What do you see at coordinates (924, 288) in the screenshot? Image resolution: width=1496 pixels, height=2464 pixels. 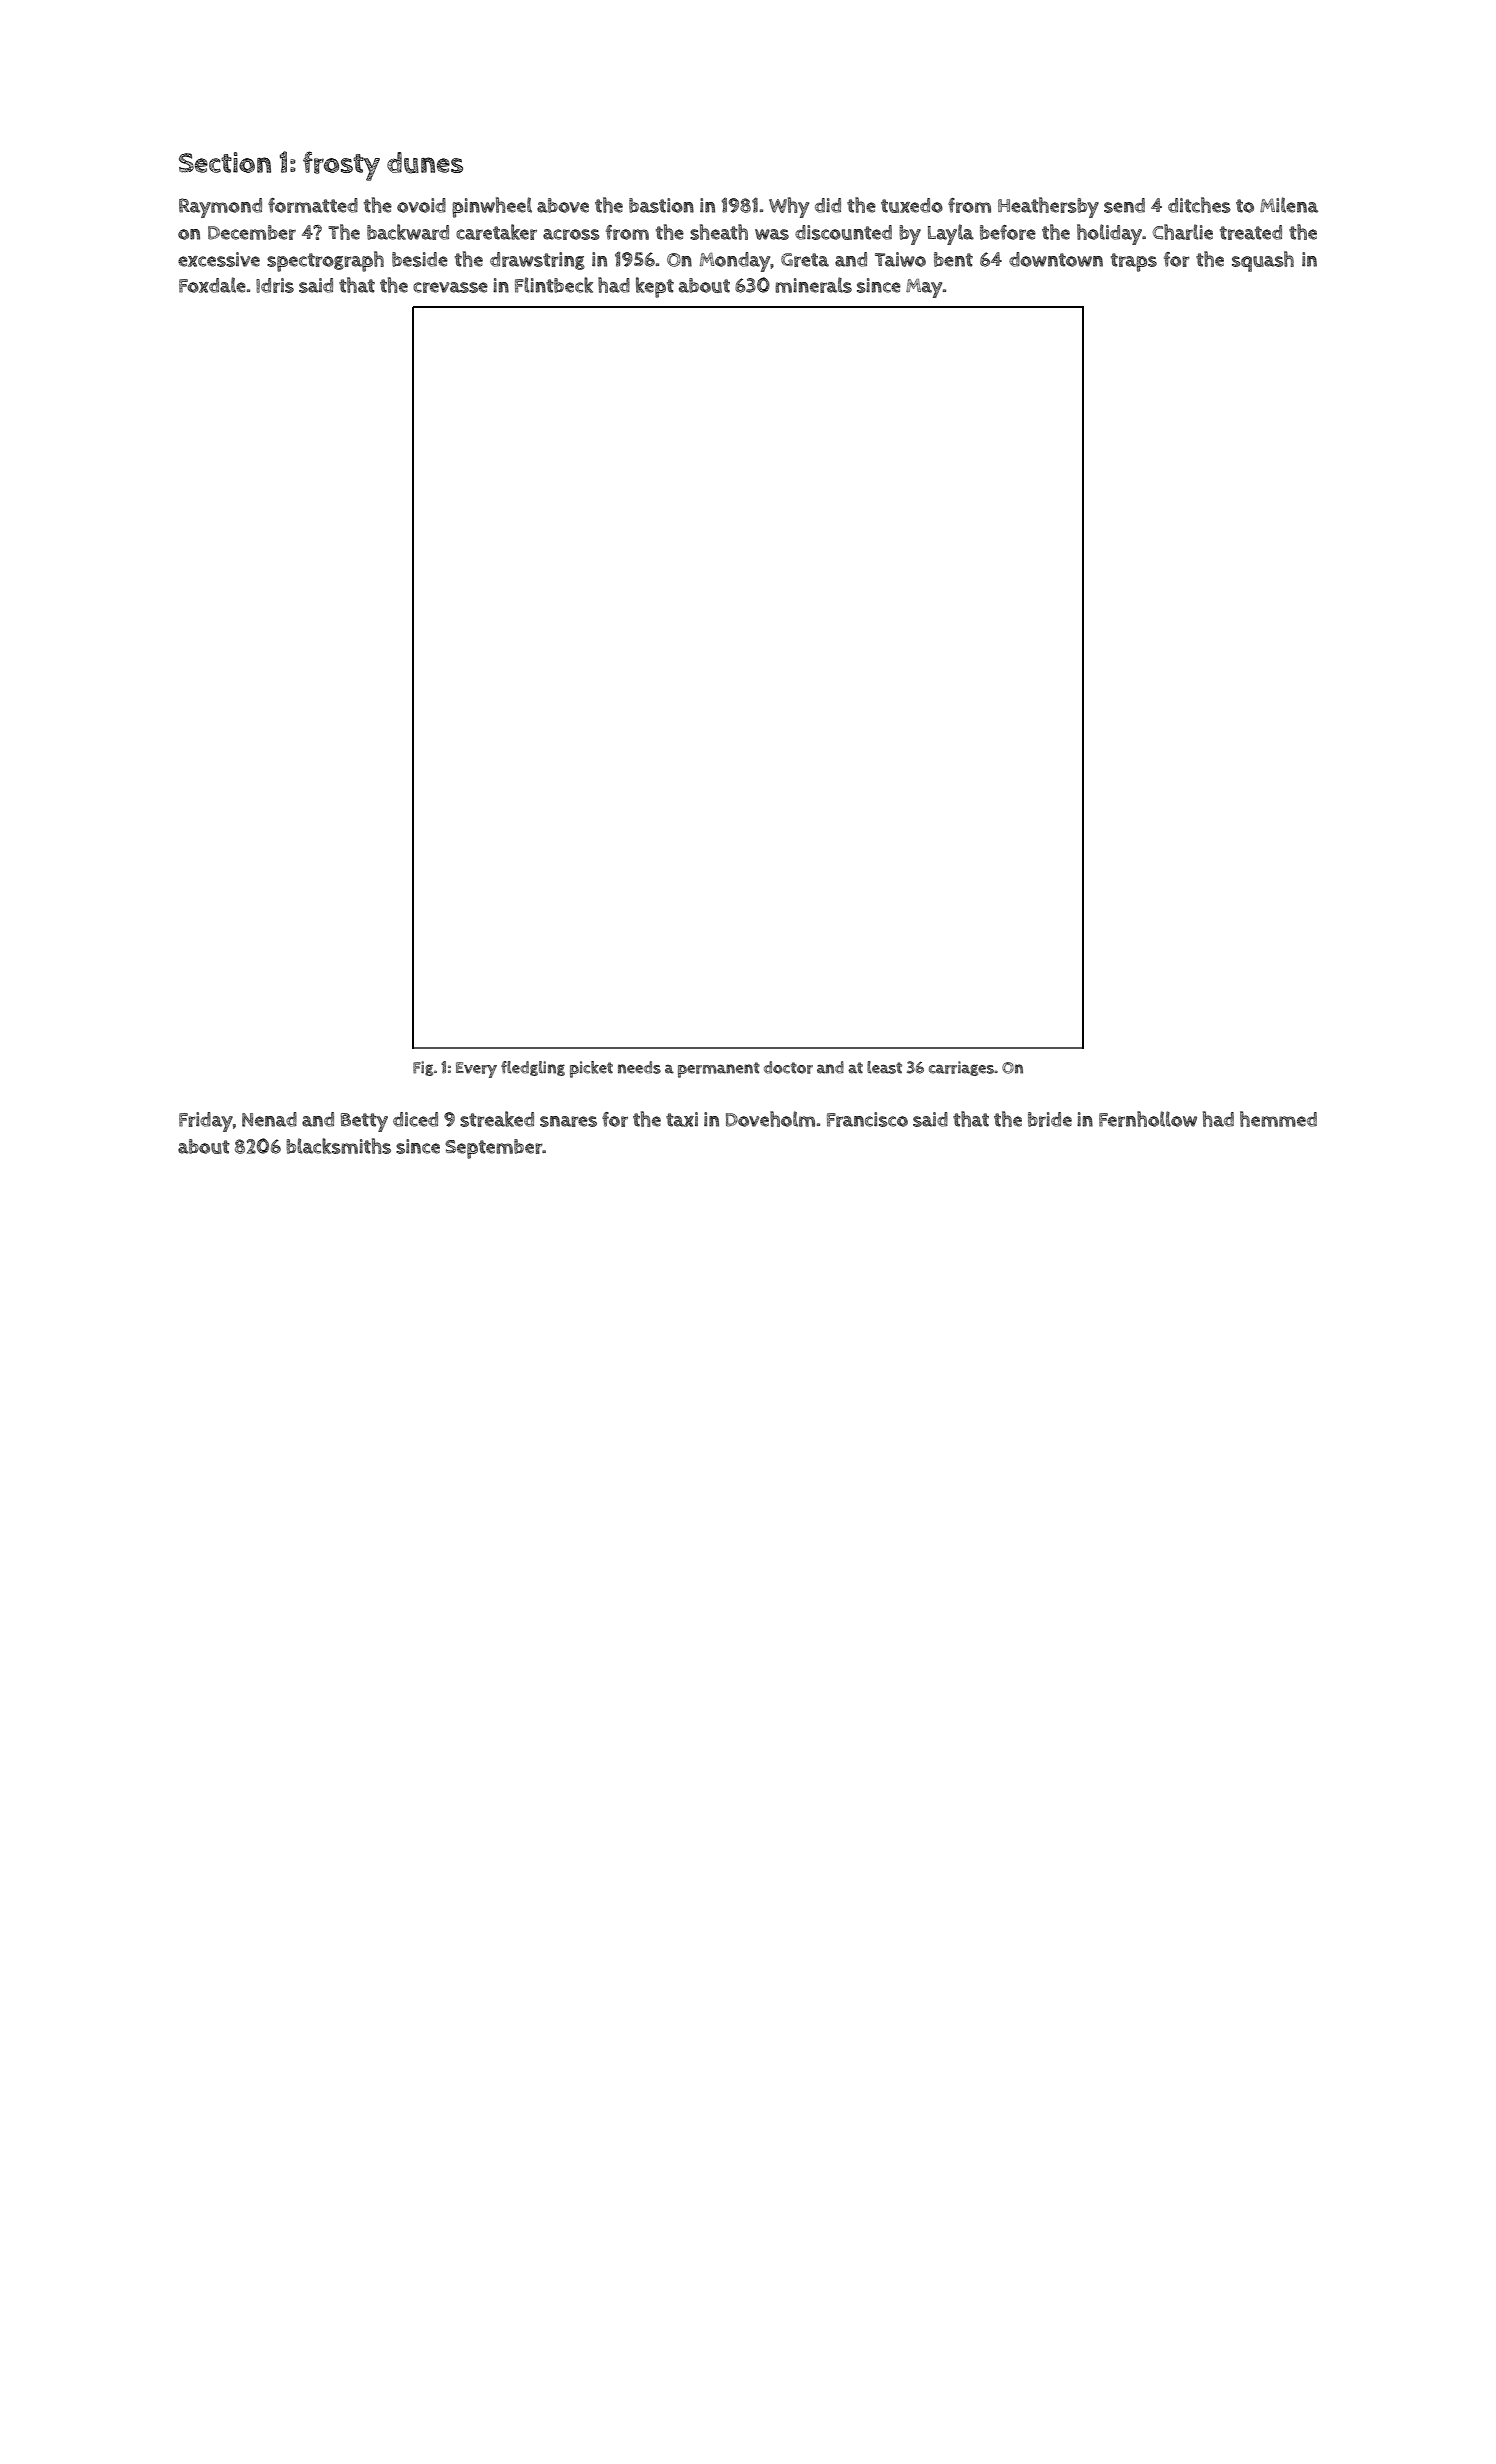 I see `May` at bounding box center [924, 288].
